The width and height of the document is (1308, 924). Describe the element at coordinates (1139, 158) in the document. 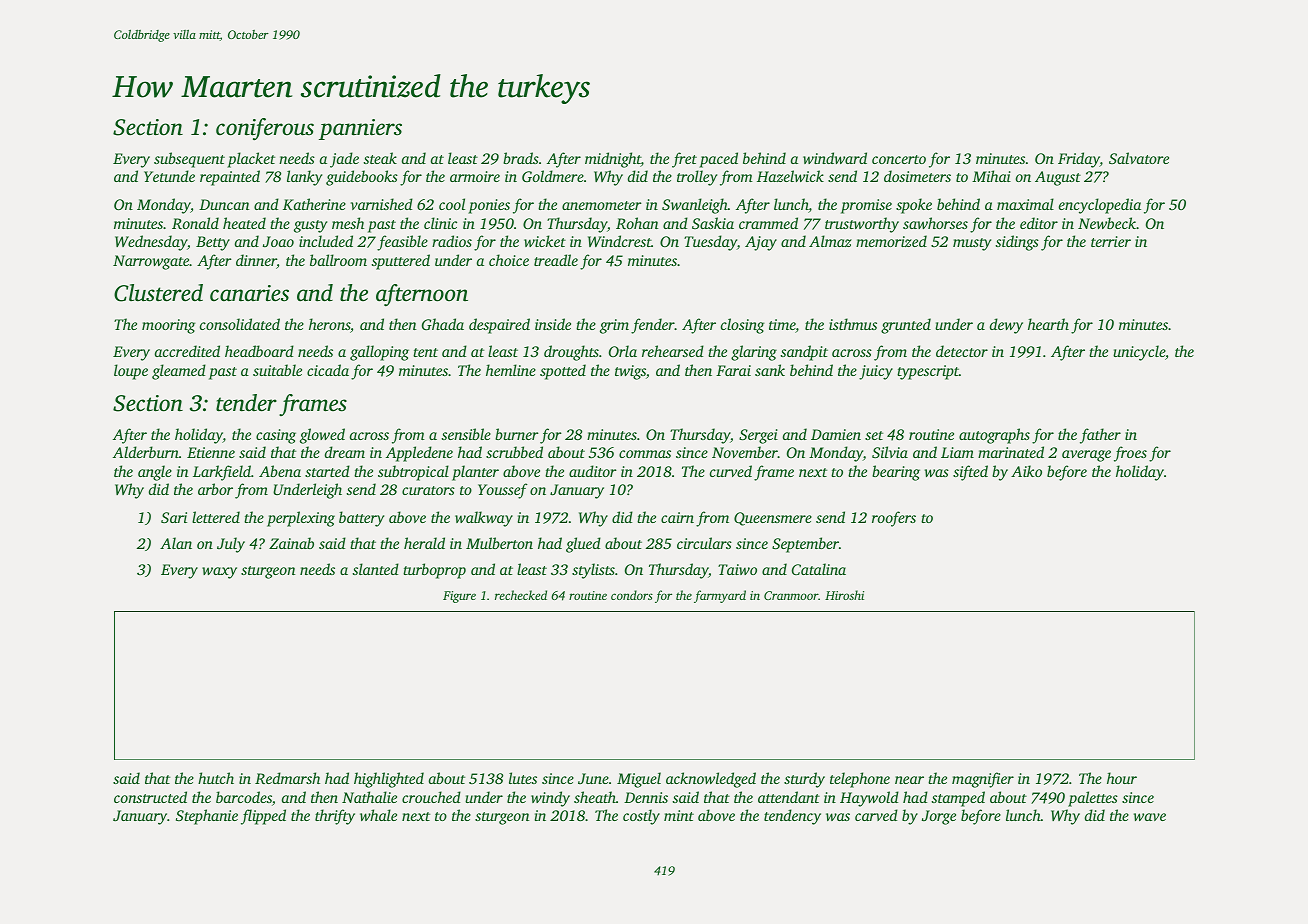

I see `Salvatore` at that location.
